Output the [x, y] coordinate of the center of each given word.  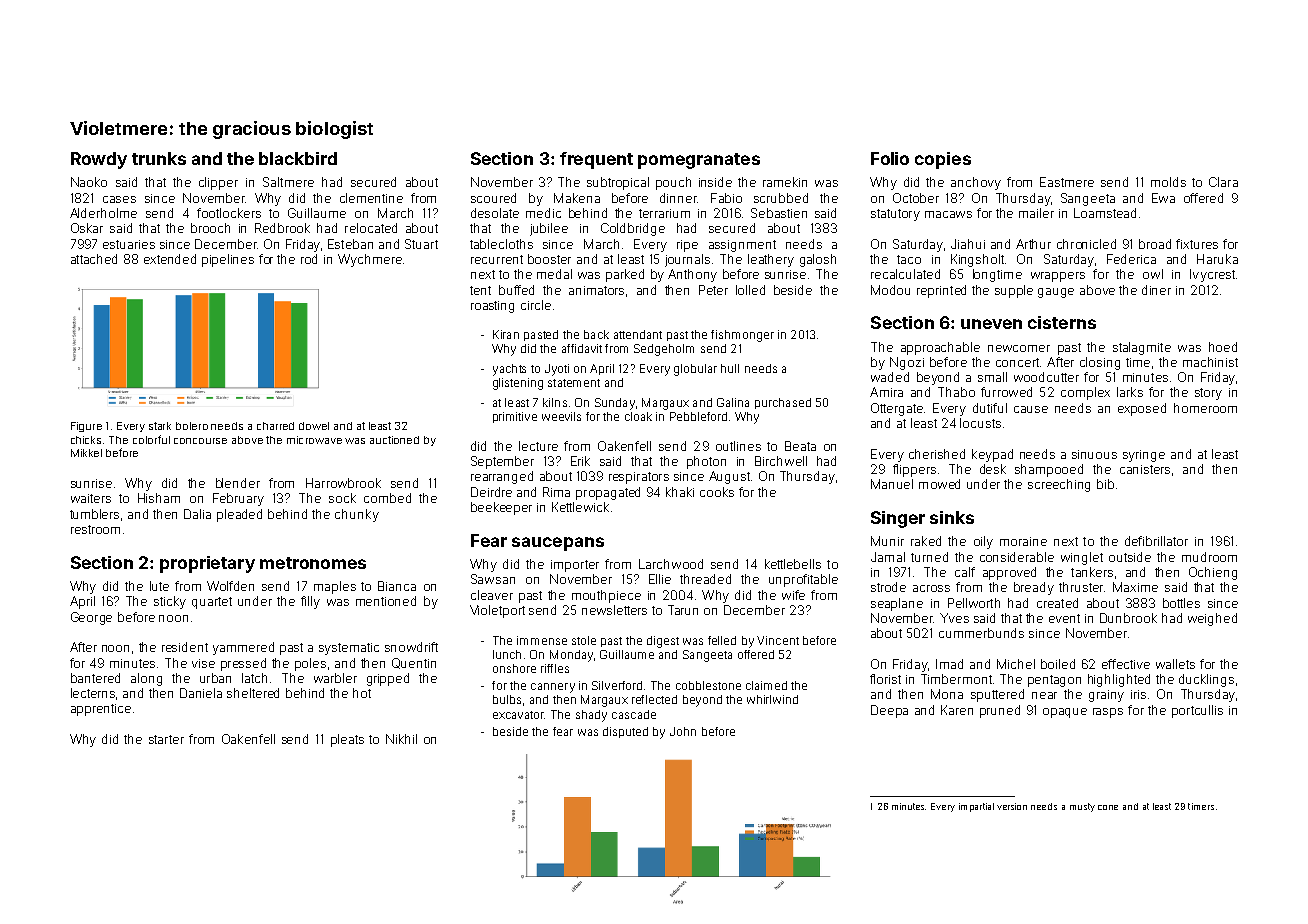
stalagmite [1142, 348]
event [1064, 618]
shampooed [1049, 470]
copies [943, 160]
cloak [638, 416]
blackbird [298, 158]
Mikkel [86, 453]
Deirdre [491, 492]
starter [166, 739]
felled [722, 640]
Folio [890, 158]
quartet [212, 603]
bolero [192, 426]
